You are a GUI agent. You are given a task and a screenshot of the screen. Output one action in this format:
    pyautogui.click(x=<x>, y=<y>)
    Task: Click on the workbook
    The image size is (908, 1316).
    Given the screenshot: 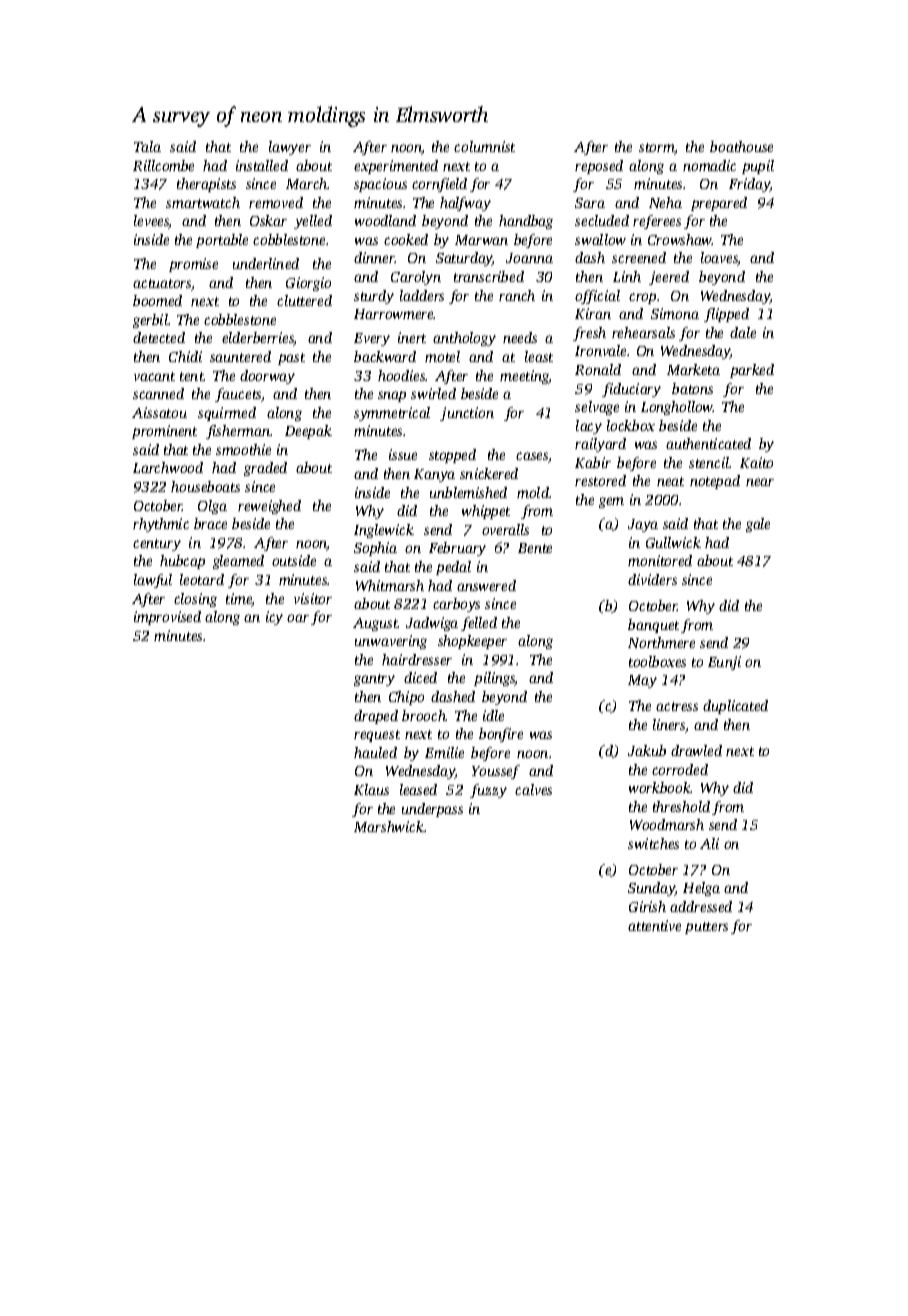 What is the action you would take?
    pyautogui.click(x=660, y=787)
